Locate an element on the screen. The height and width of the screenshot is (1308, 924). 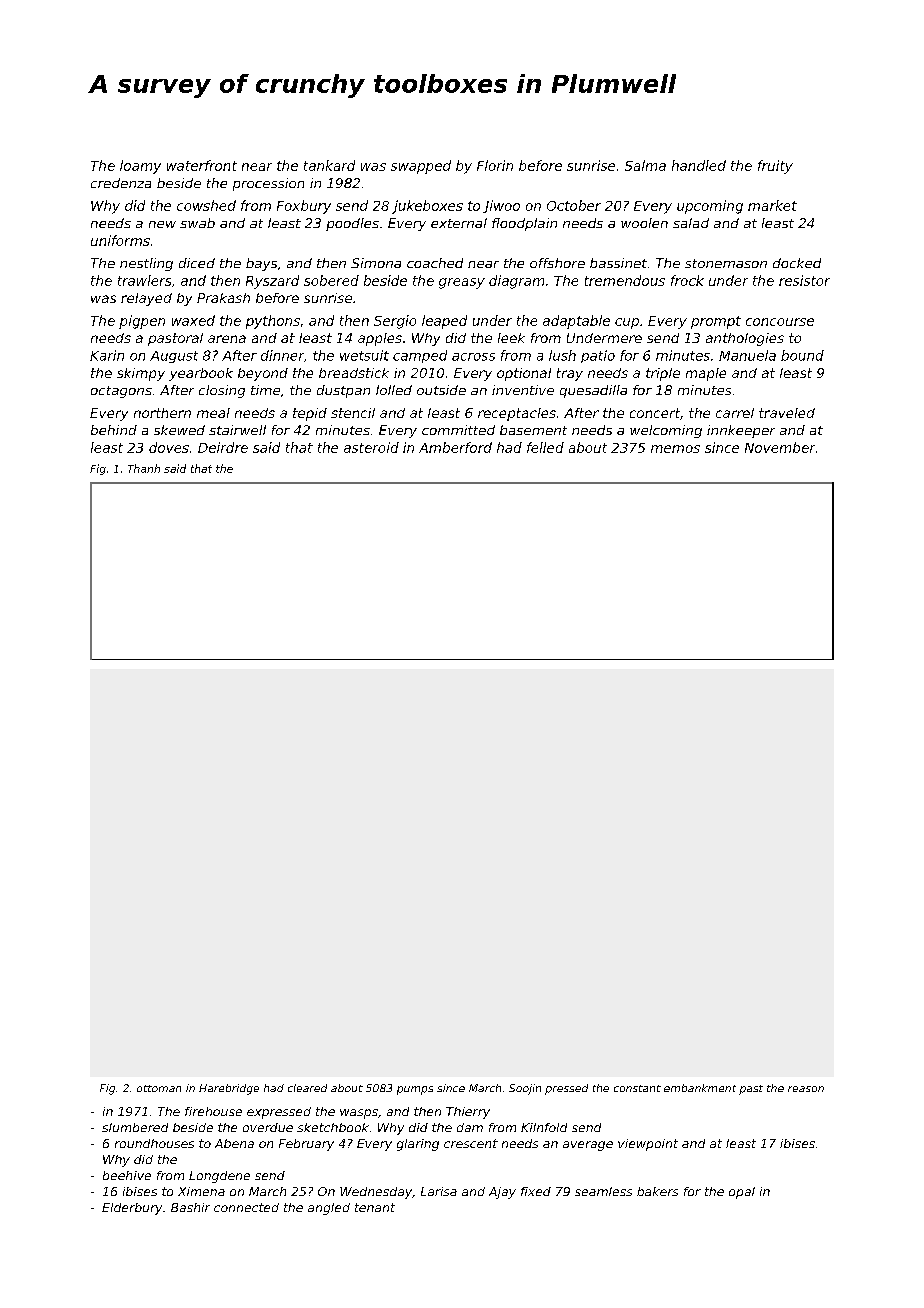
concourse is located at coordinates (780, 322).
